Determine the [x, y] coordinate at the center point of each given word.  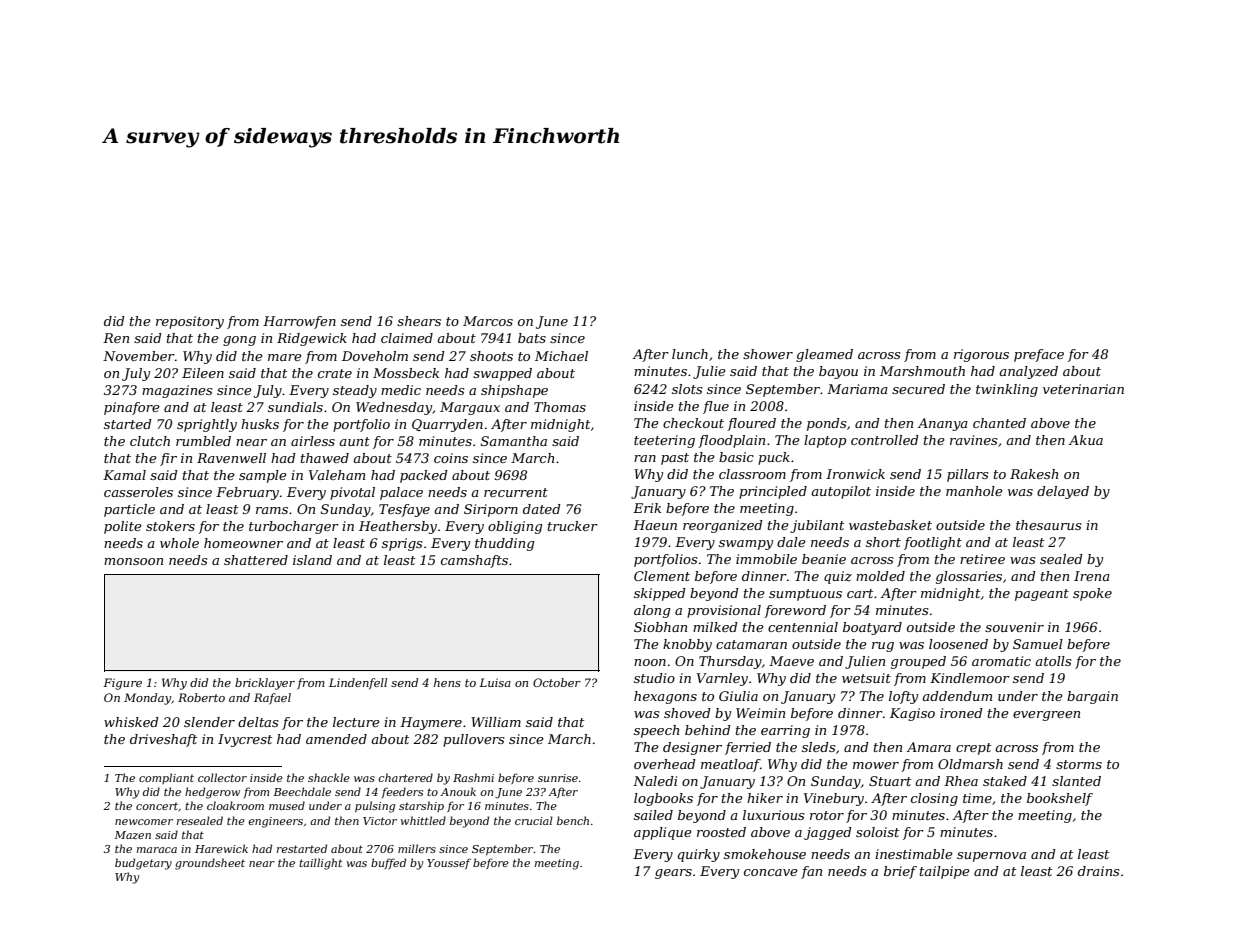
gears [673, 874]
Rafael [272, 699]
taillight [320, 864]
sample [263, 476]
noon [650, 662]
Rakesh [1034, 474]
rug [883, 647]
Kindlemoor [970, 678]
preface [1039, 355]
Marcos [488, 321]
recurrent [516, 492]
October [557, 682]
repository [190, 322]
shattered [256, 560]
